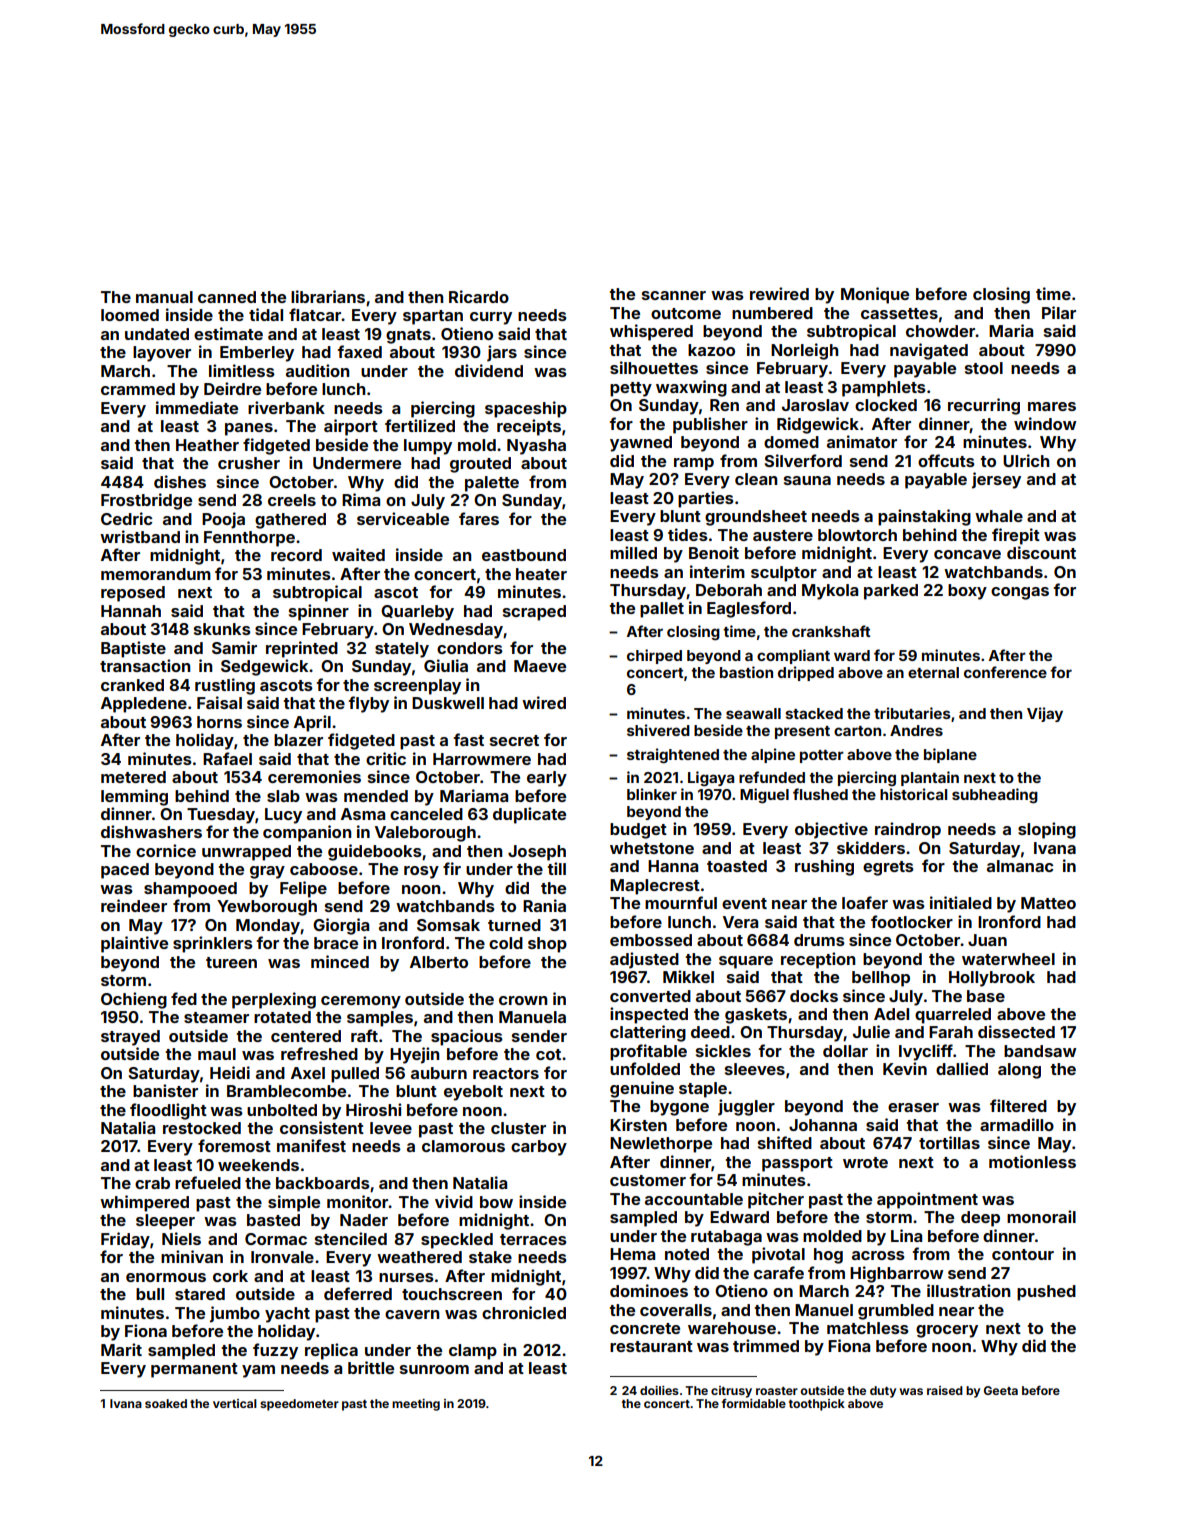 This page has width=1177, height=1523. What do you see at coordinates (967, 592) in the page?
I see `boxy` at bounding box center [967, 592].
